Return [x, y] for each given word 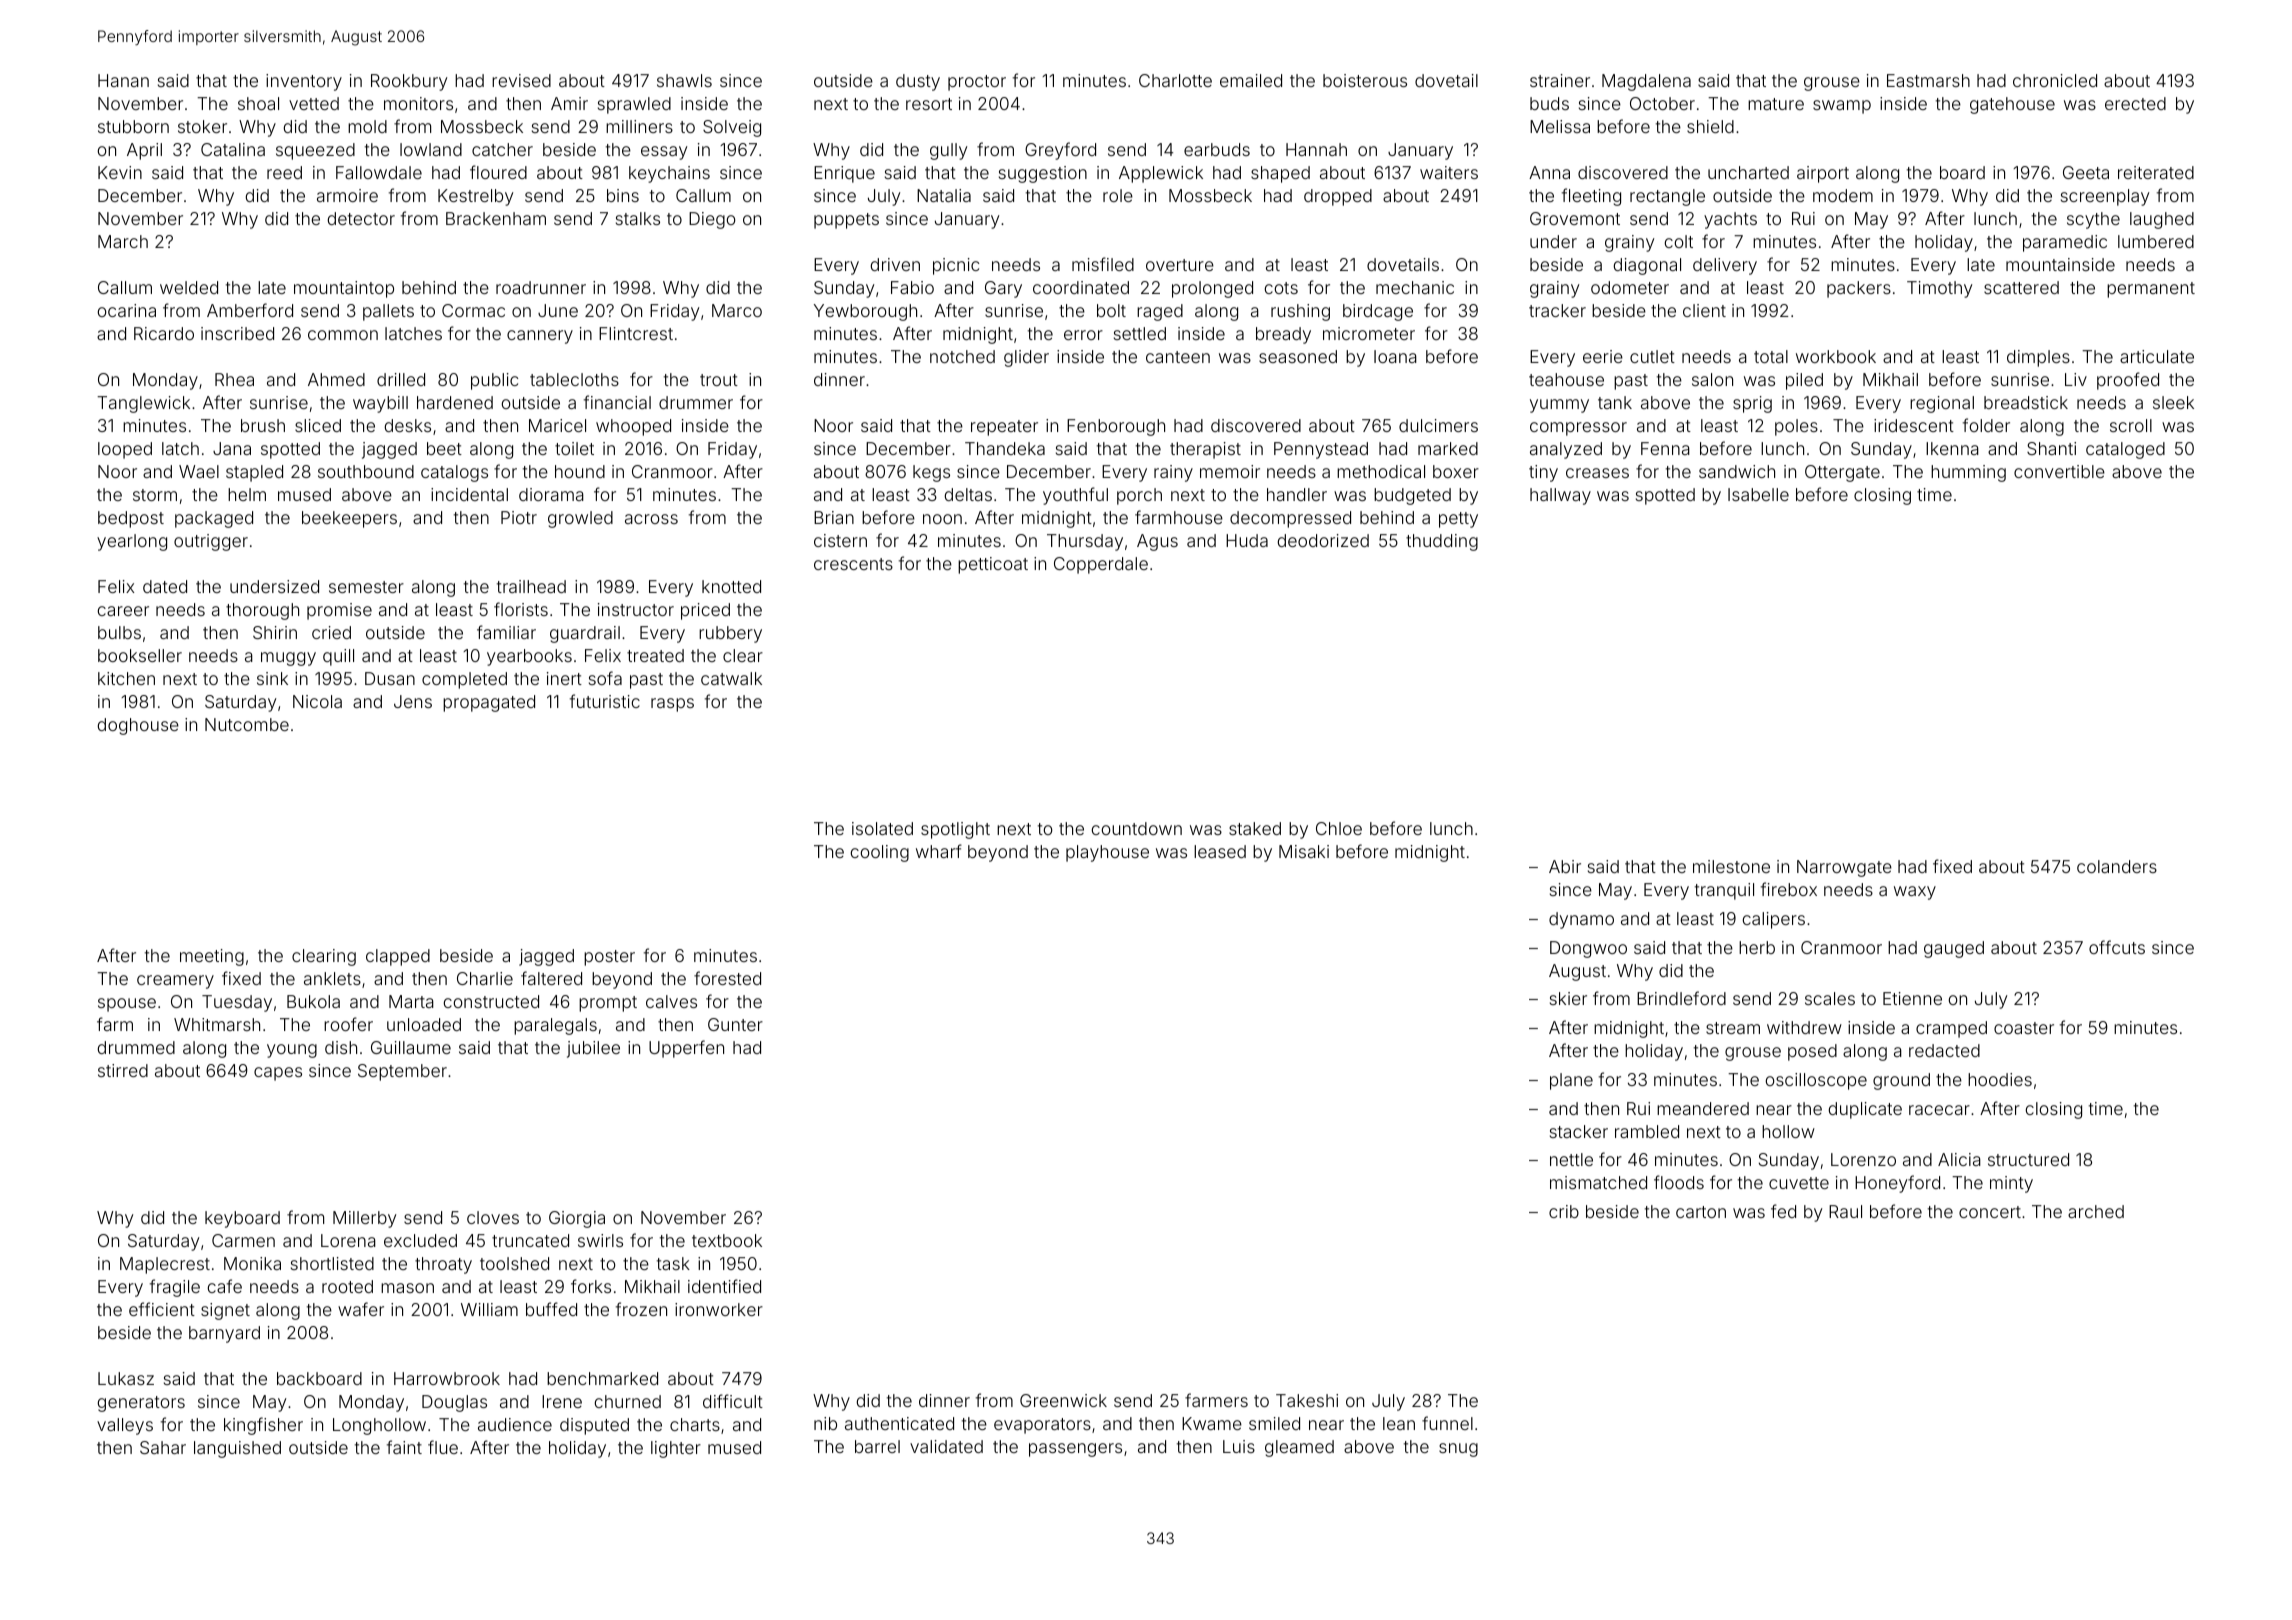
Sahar [163, 1447]
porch [1139, 496]
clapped [398, 957]
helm [247, 494]
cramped [1951, 1029]
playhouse [1107, 853]
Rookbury [409, 82]
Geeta [2086, 172]
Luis [1239, 1446]
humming [1968, 473]
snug [1458, 1450]
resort [929, 104]
